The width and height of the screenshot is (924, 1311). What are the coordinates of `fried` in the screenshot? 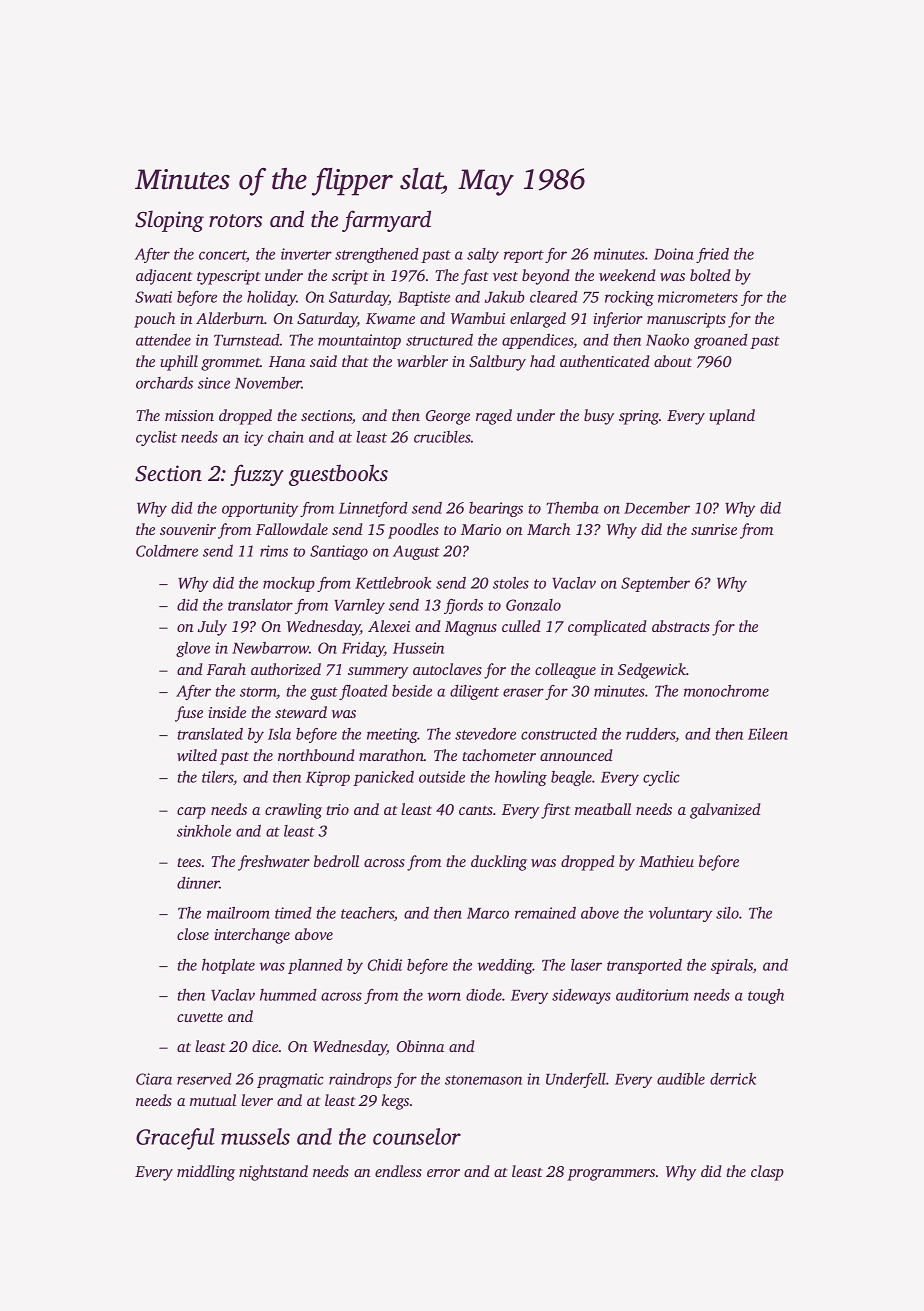 It's located at (712, 255).
